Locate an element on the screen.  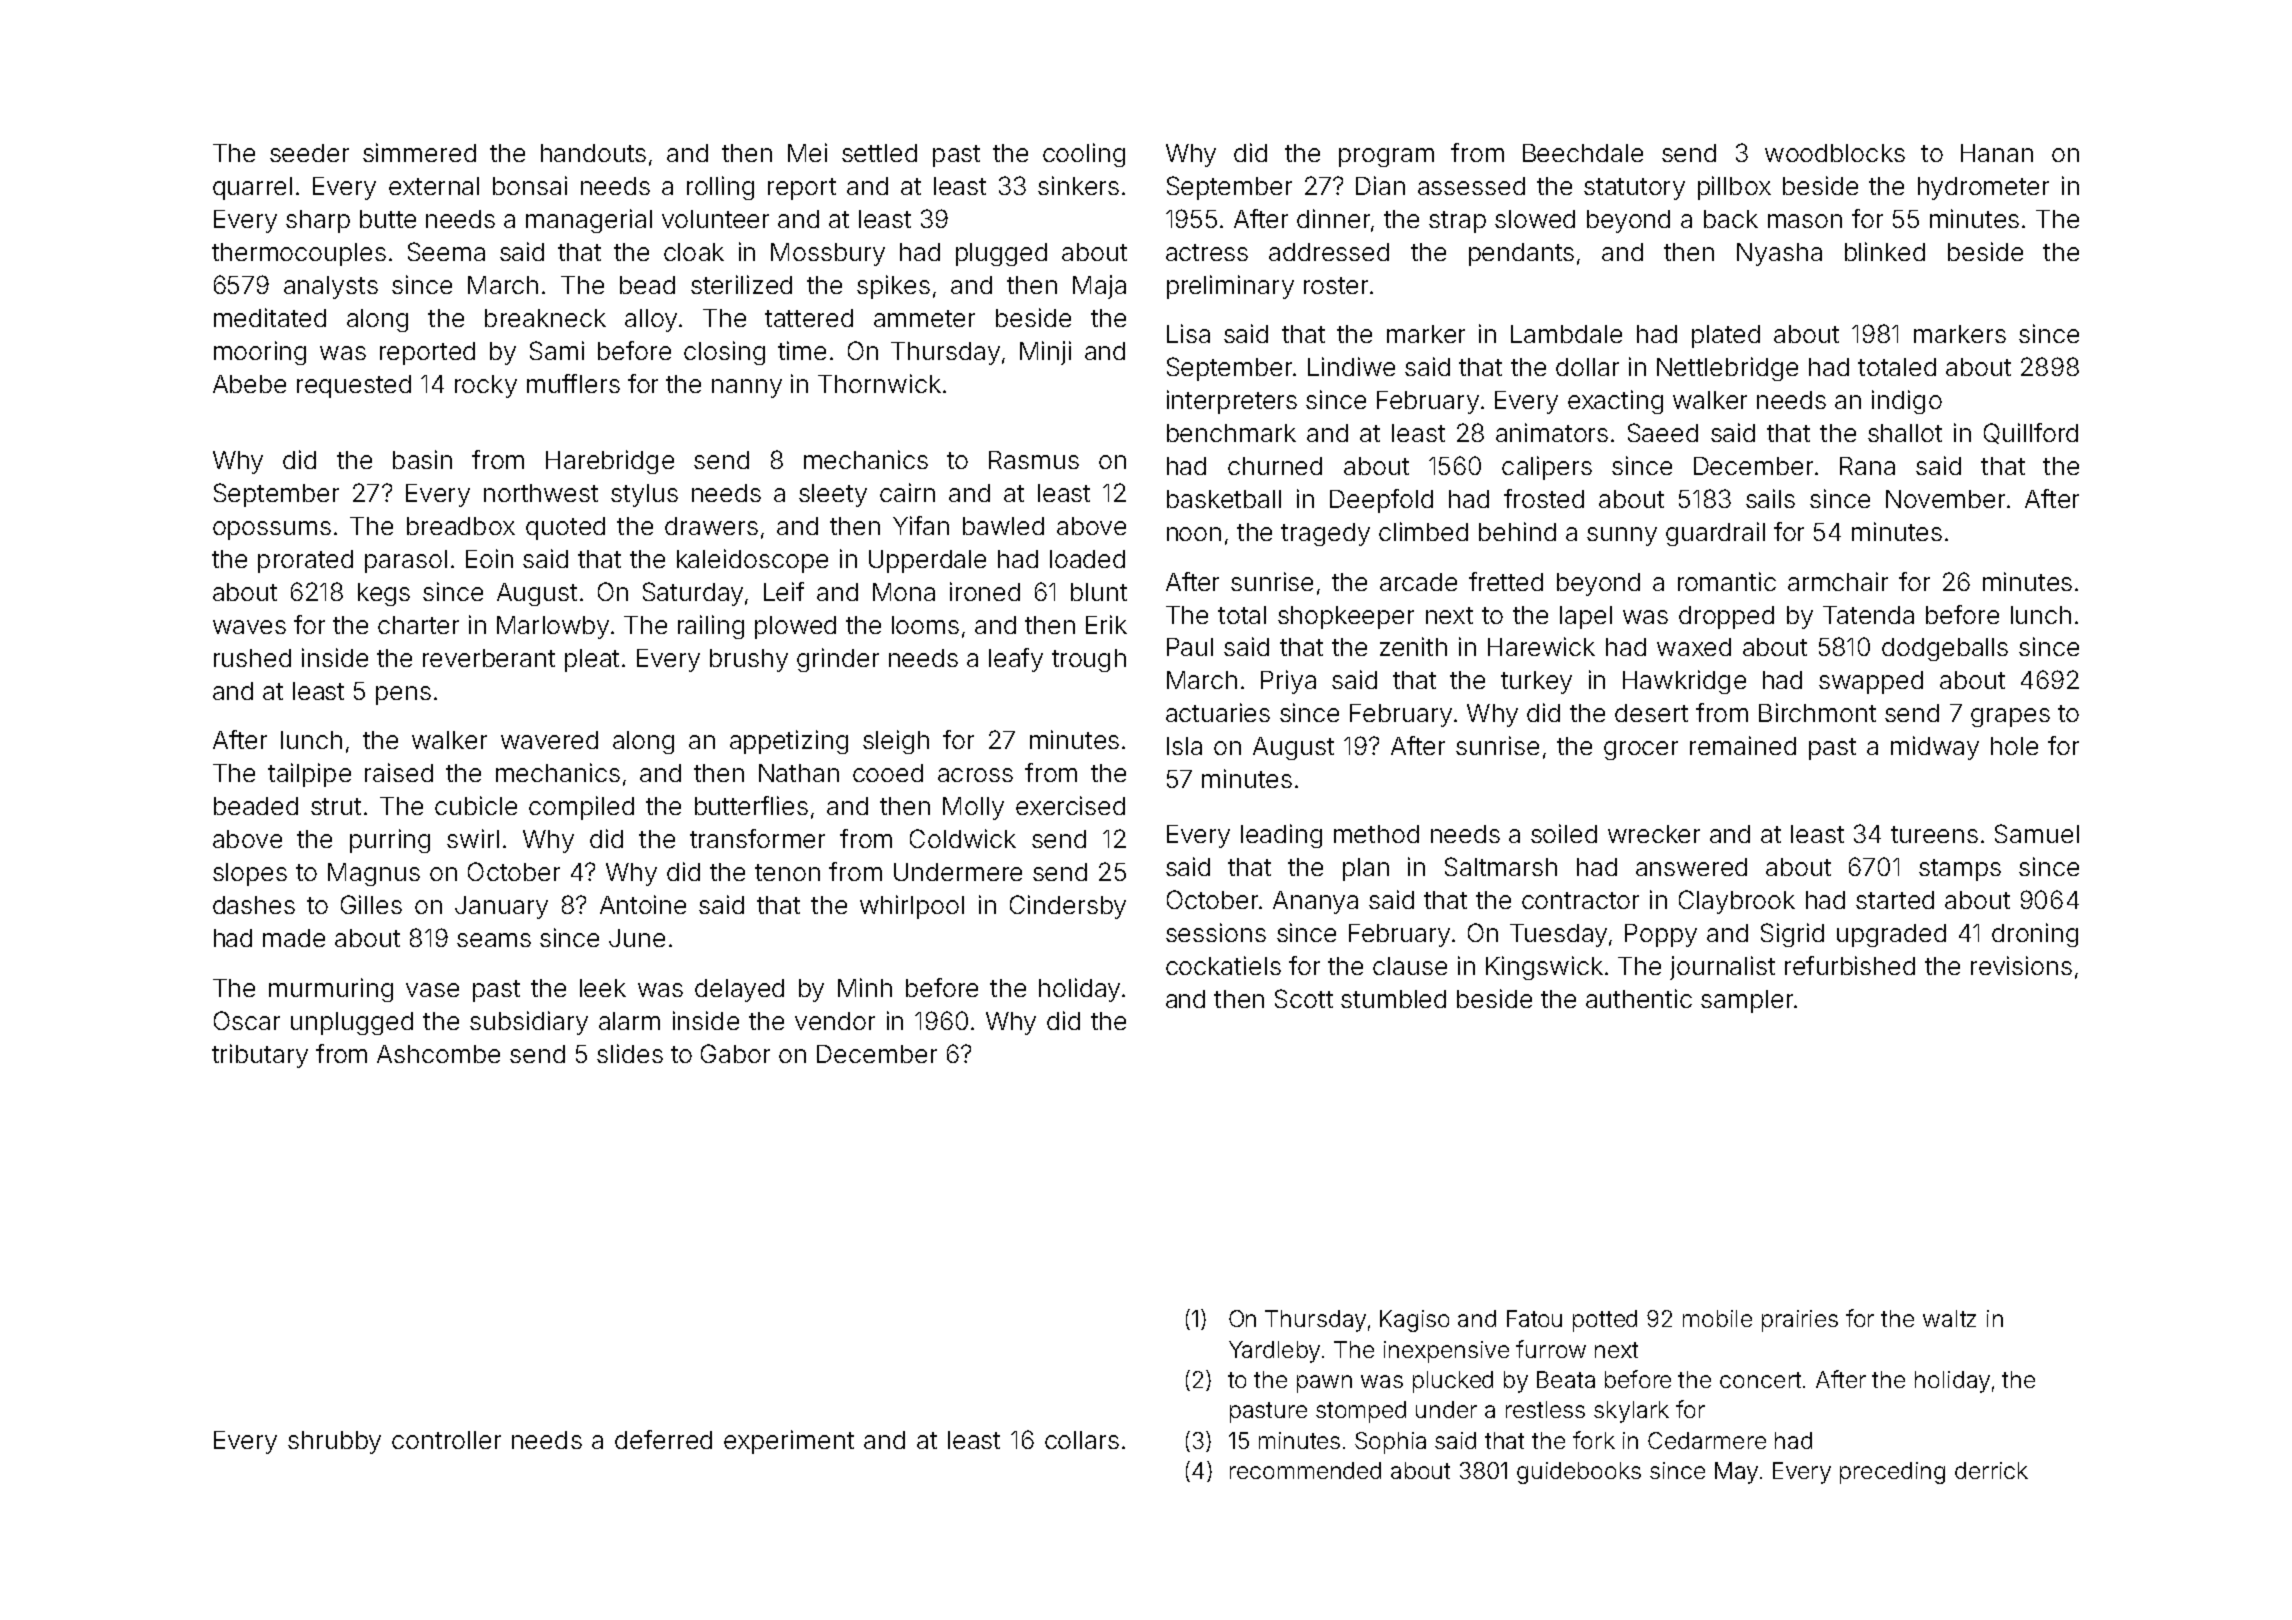
woodblocks is located at coordinates (1835, 153).
